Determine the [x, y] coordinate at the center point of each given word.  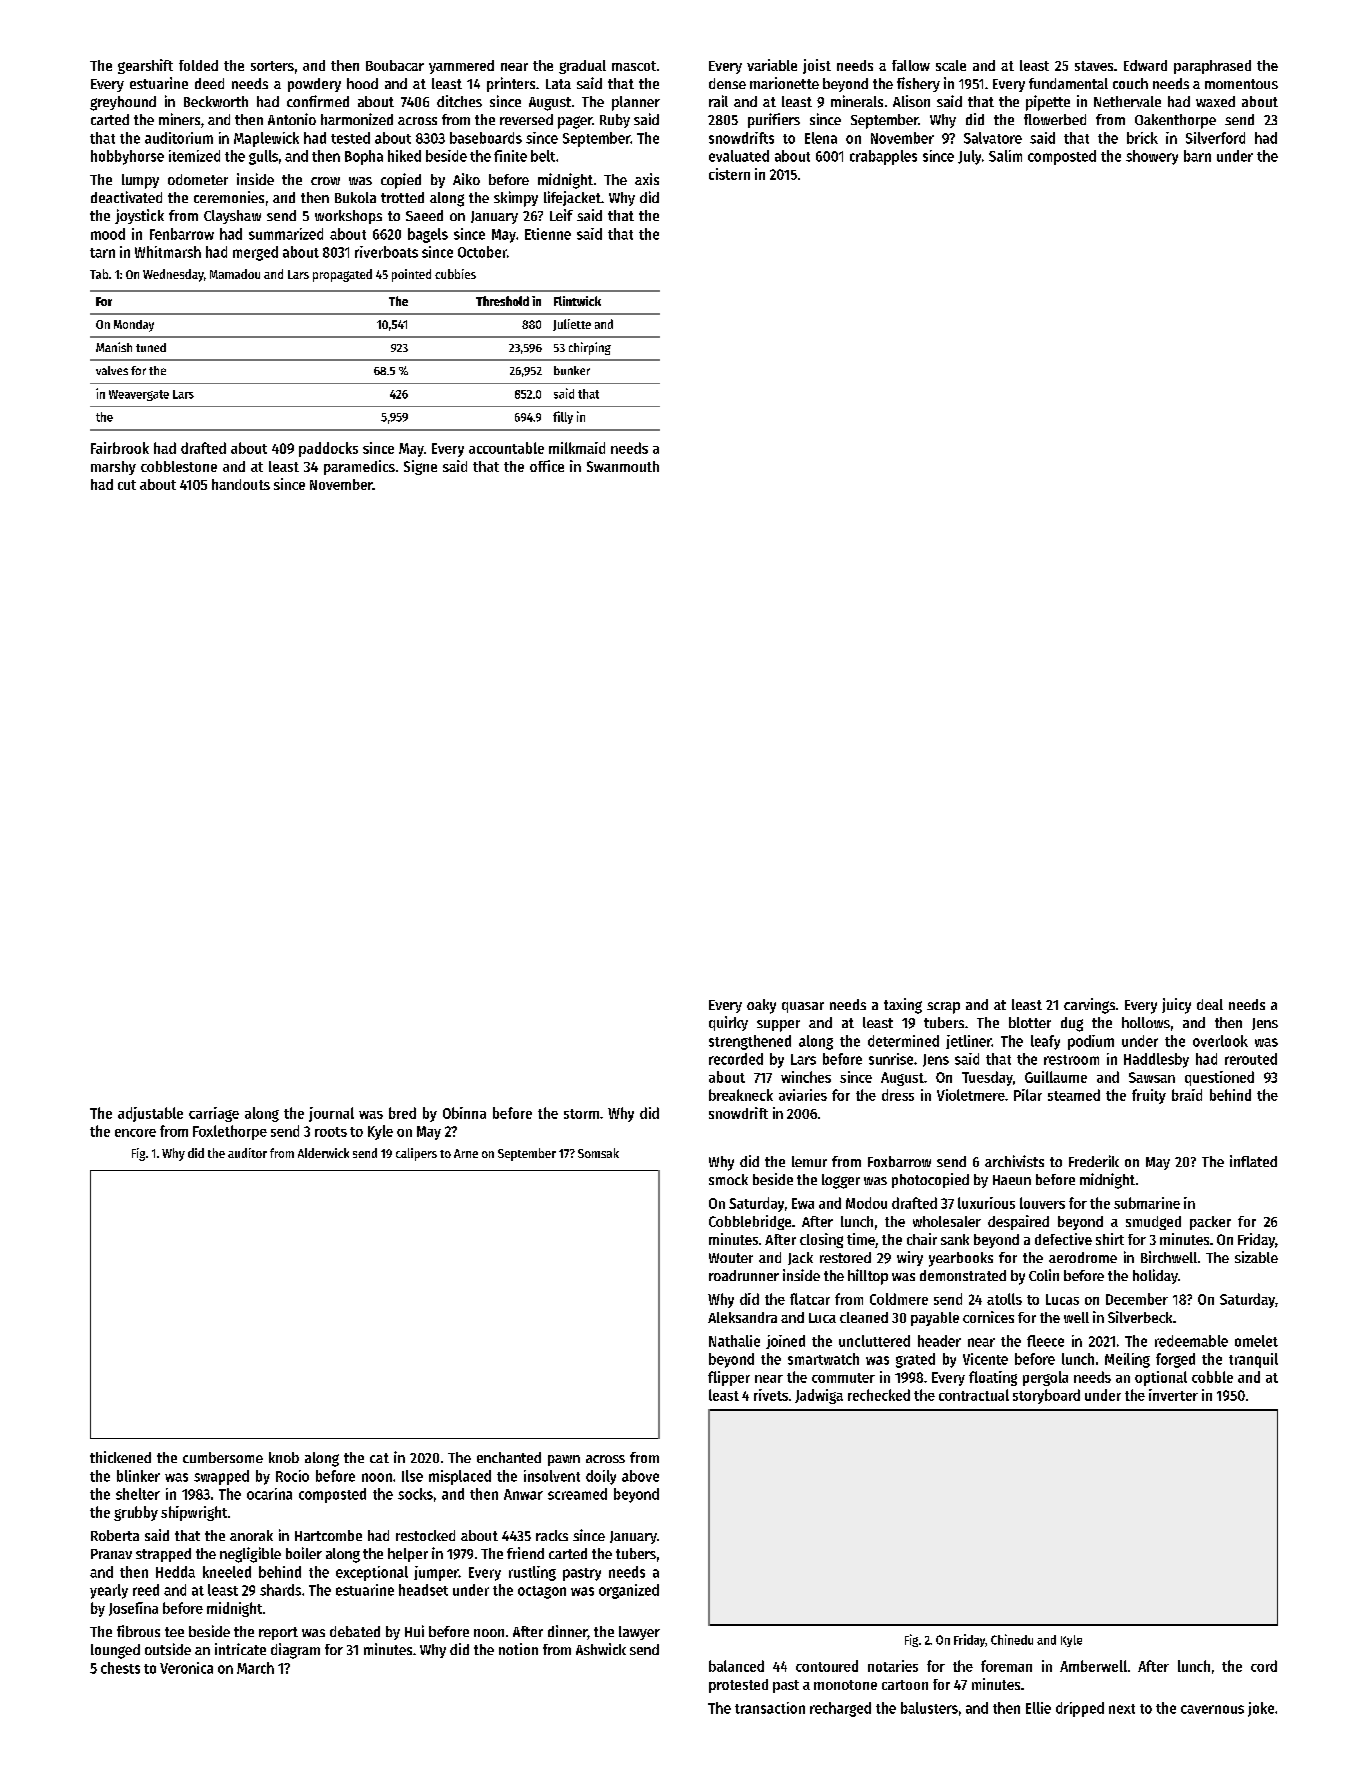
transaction [770, 1708]
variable [772, 65]
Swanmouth [623, 466]
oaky [761, 1006]
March [255, 1668]
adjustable [150, 1114]
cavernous [1212, 1709]
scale [951, 65]
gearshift [145, 66]
